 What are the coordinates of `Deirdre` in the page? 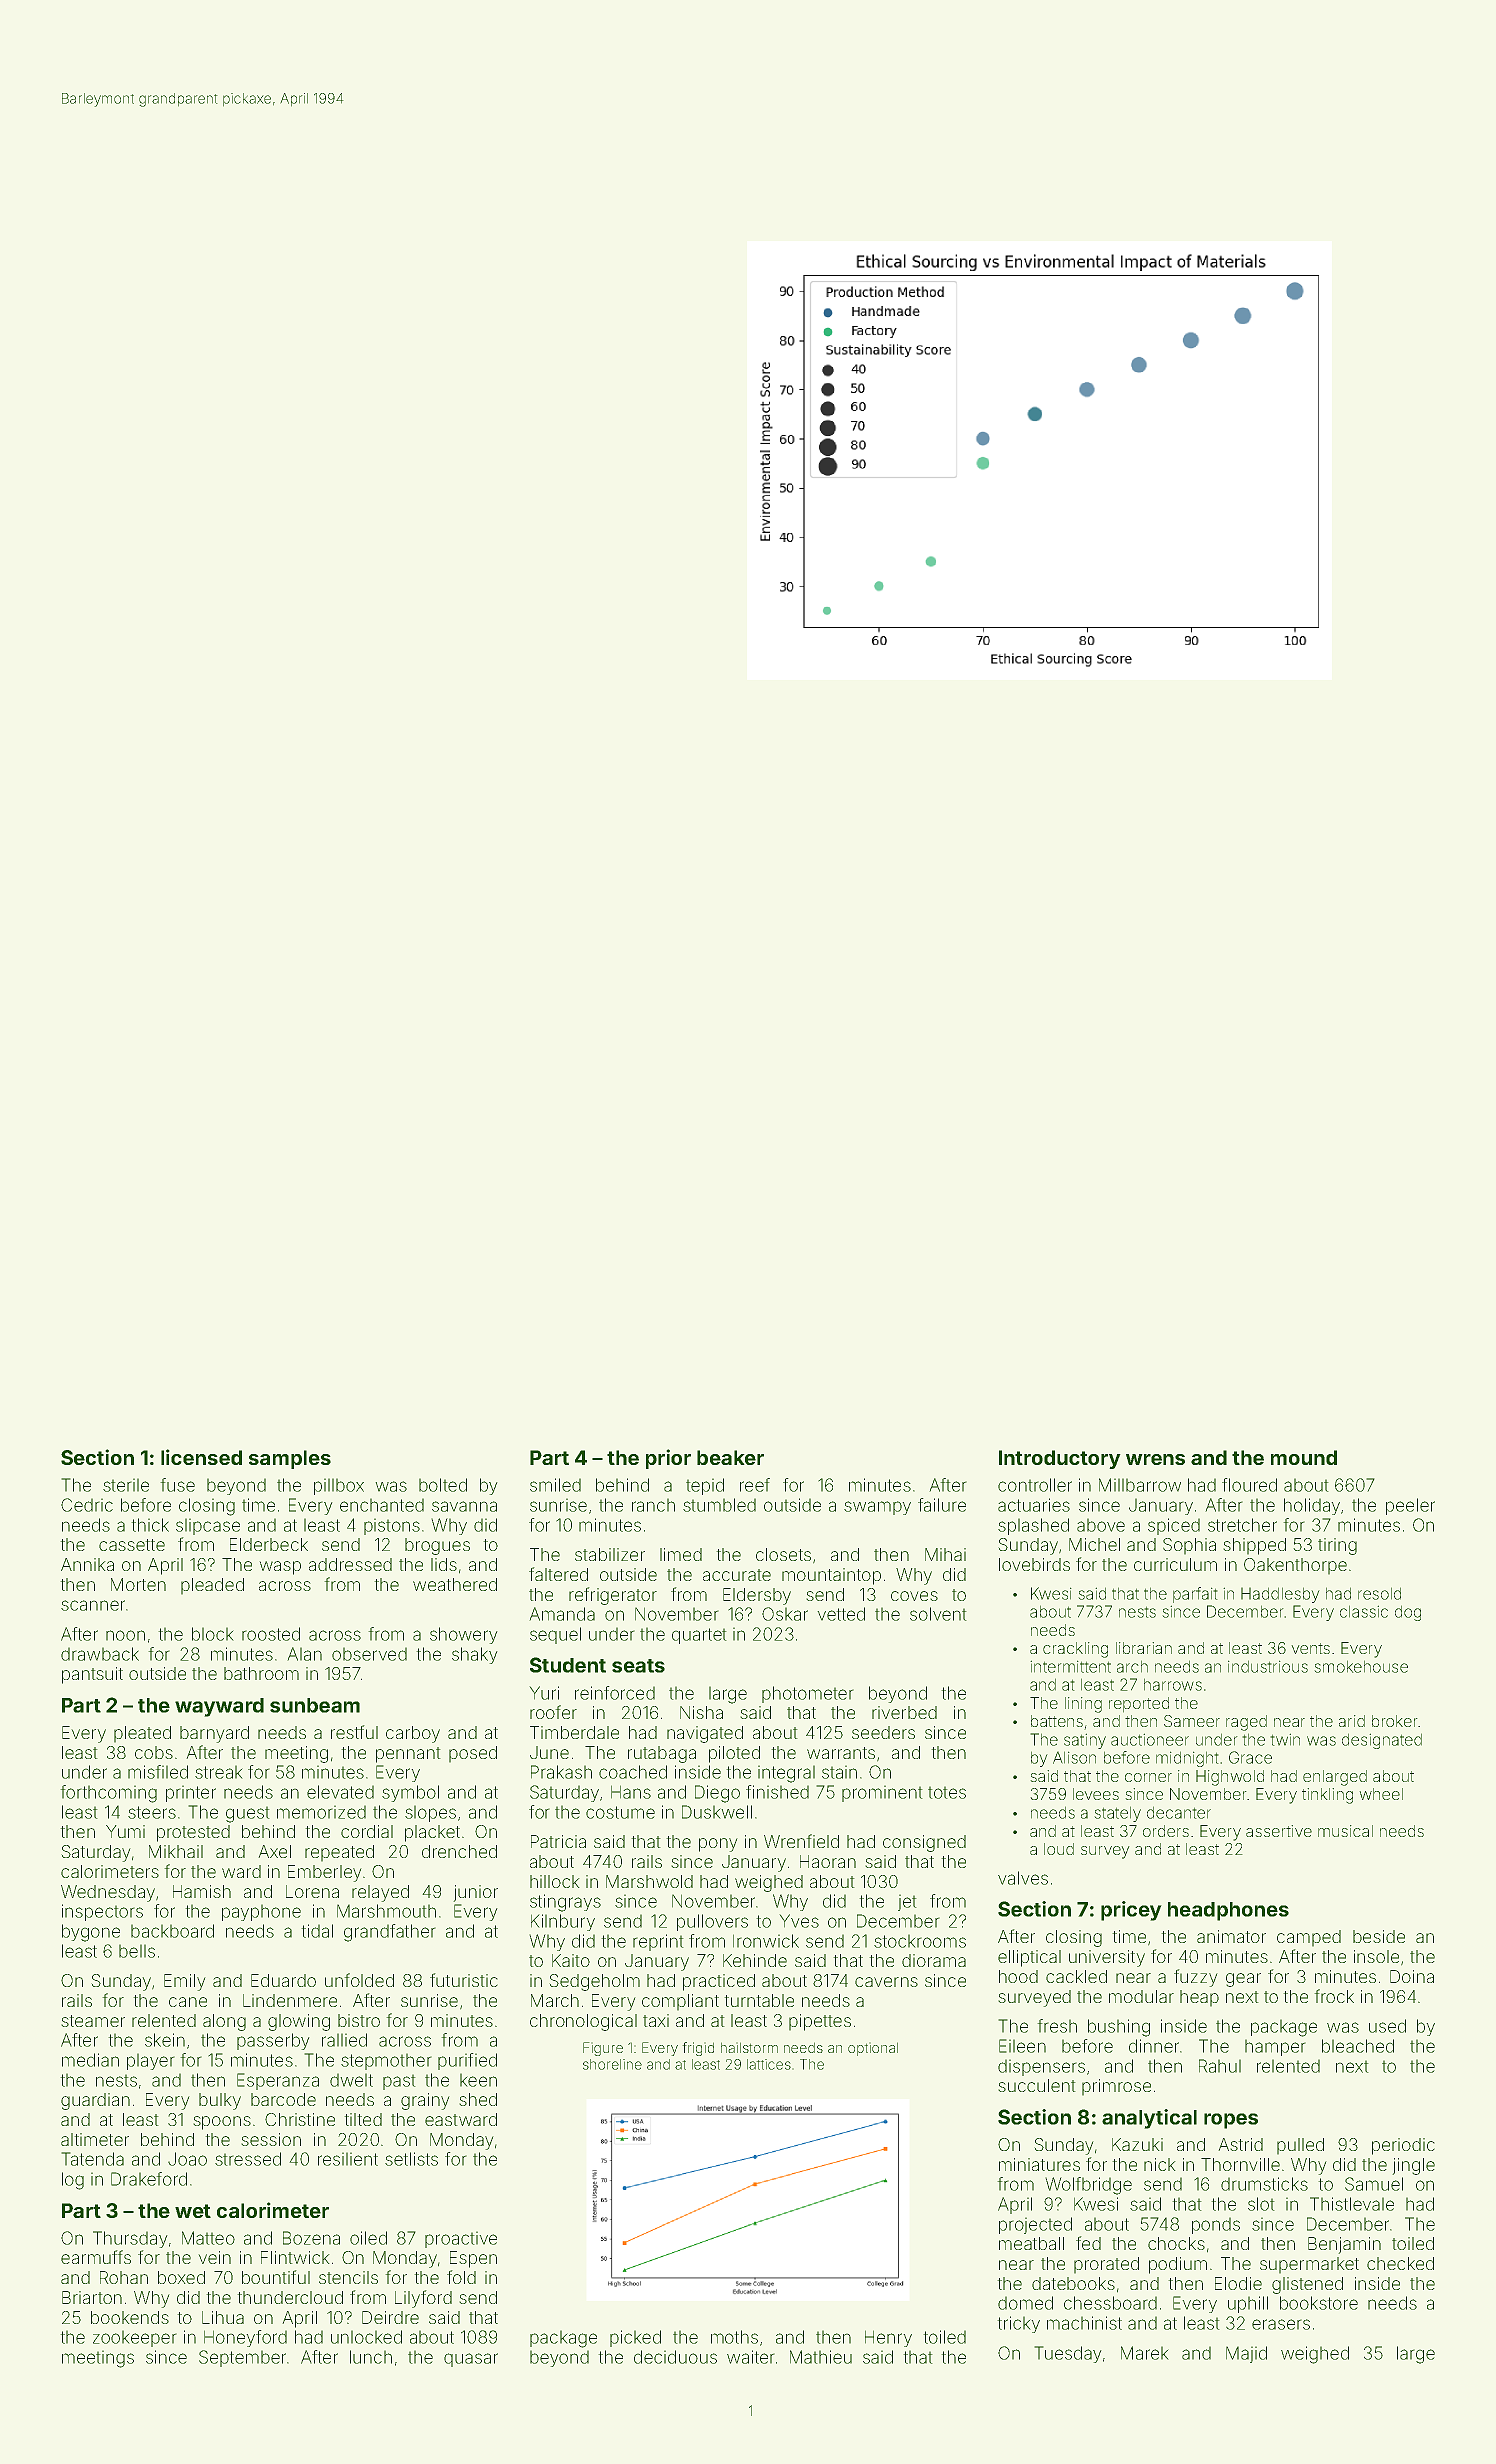 It's located at (390, 2317).
